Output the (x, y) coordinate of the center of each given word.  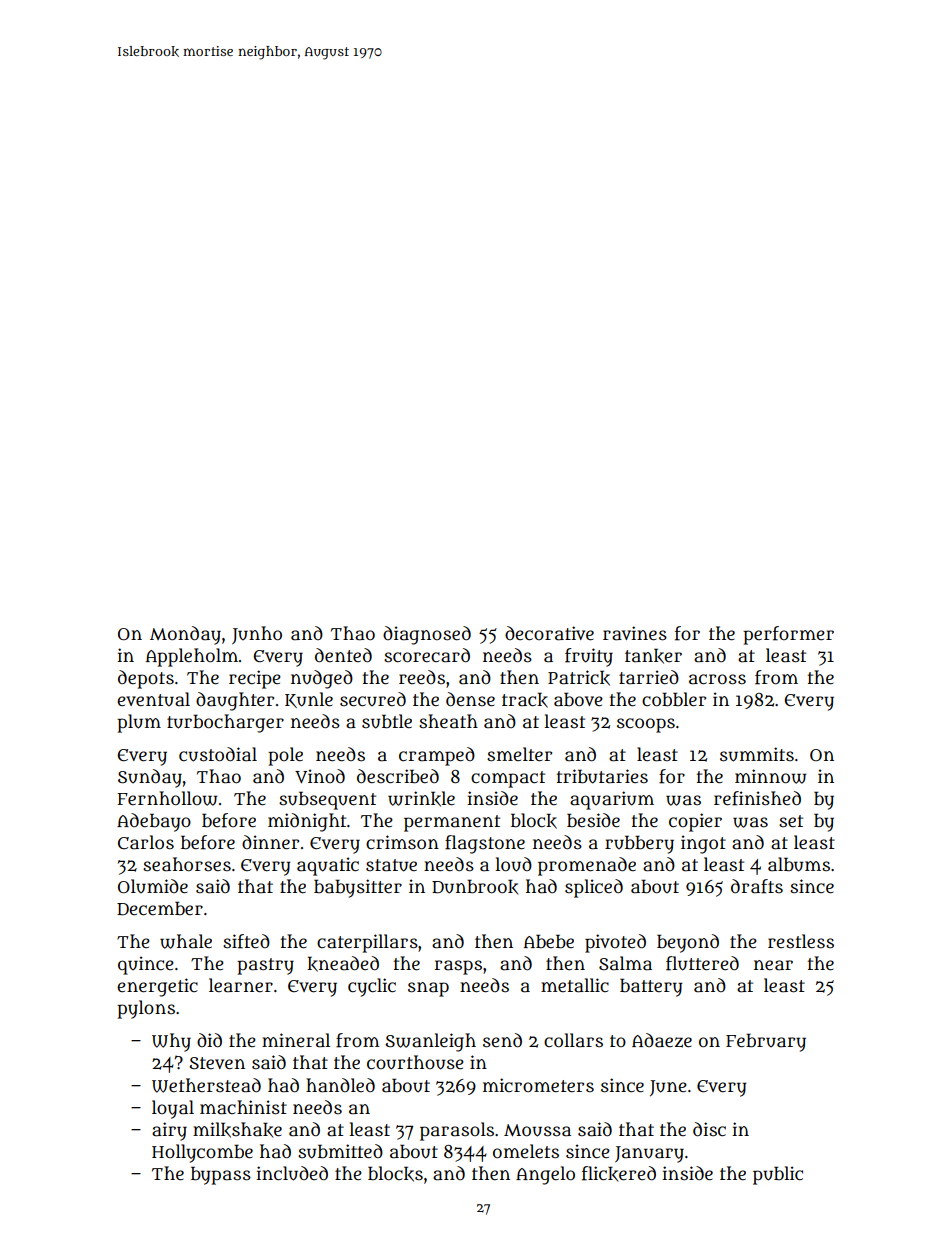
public (778, 1175)
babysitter (358, 888)
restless (801, 941)
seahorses (187, 864)
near (773, 965)
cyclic (372, 987)
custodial (218, 754)
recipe (255, 679)
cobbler (674, 699)
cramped (437, 756)
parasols (457, 1131)
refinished (757, 798)
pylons (146, 1009)
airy (169, 1131)
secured (373, 699)
